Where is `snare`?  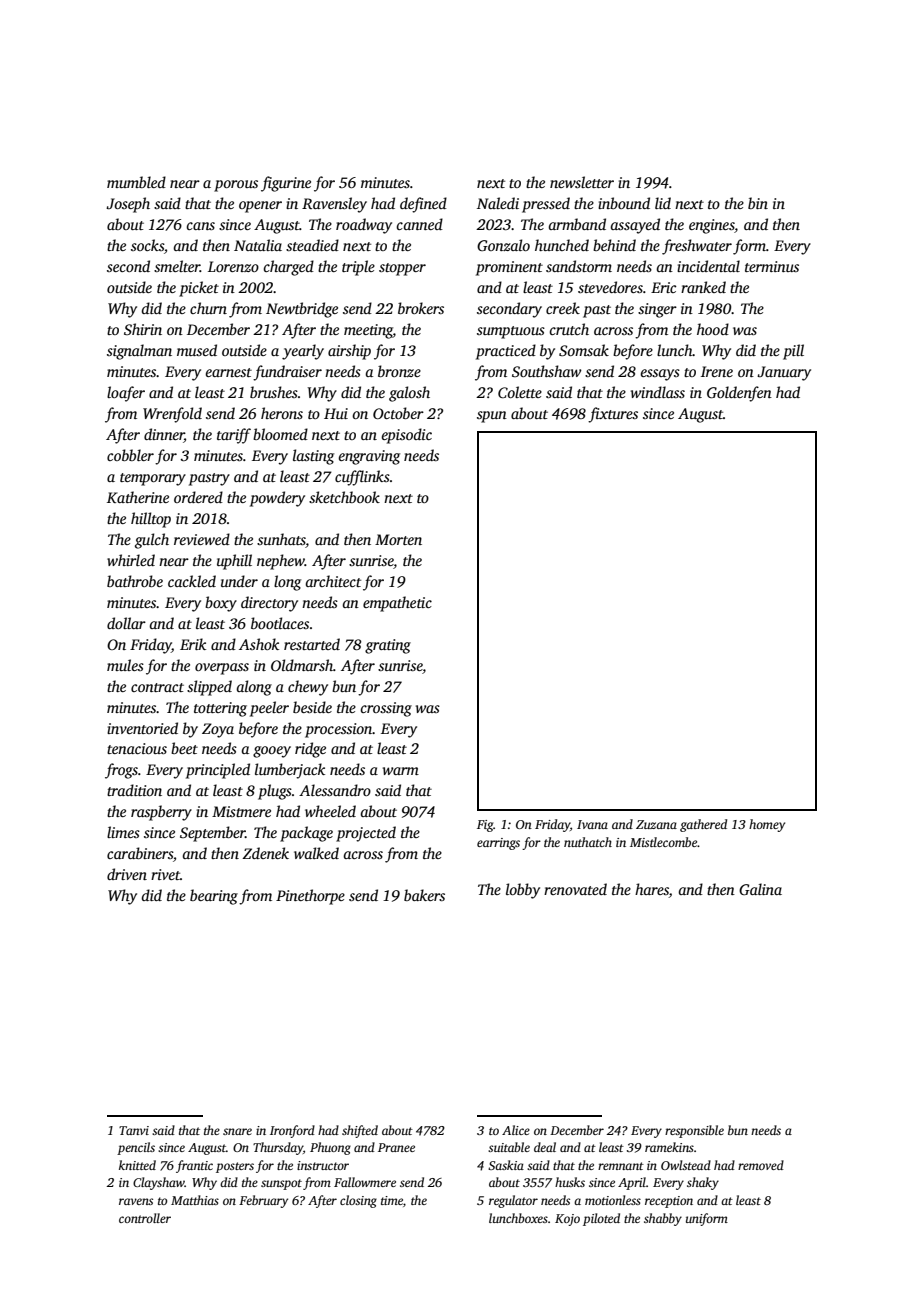 snare is located at coordinates (237, 1131).
